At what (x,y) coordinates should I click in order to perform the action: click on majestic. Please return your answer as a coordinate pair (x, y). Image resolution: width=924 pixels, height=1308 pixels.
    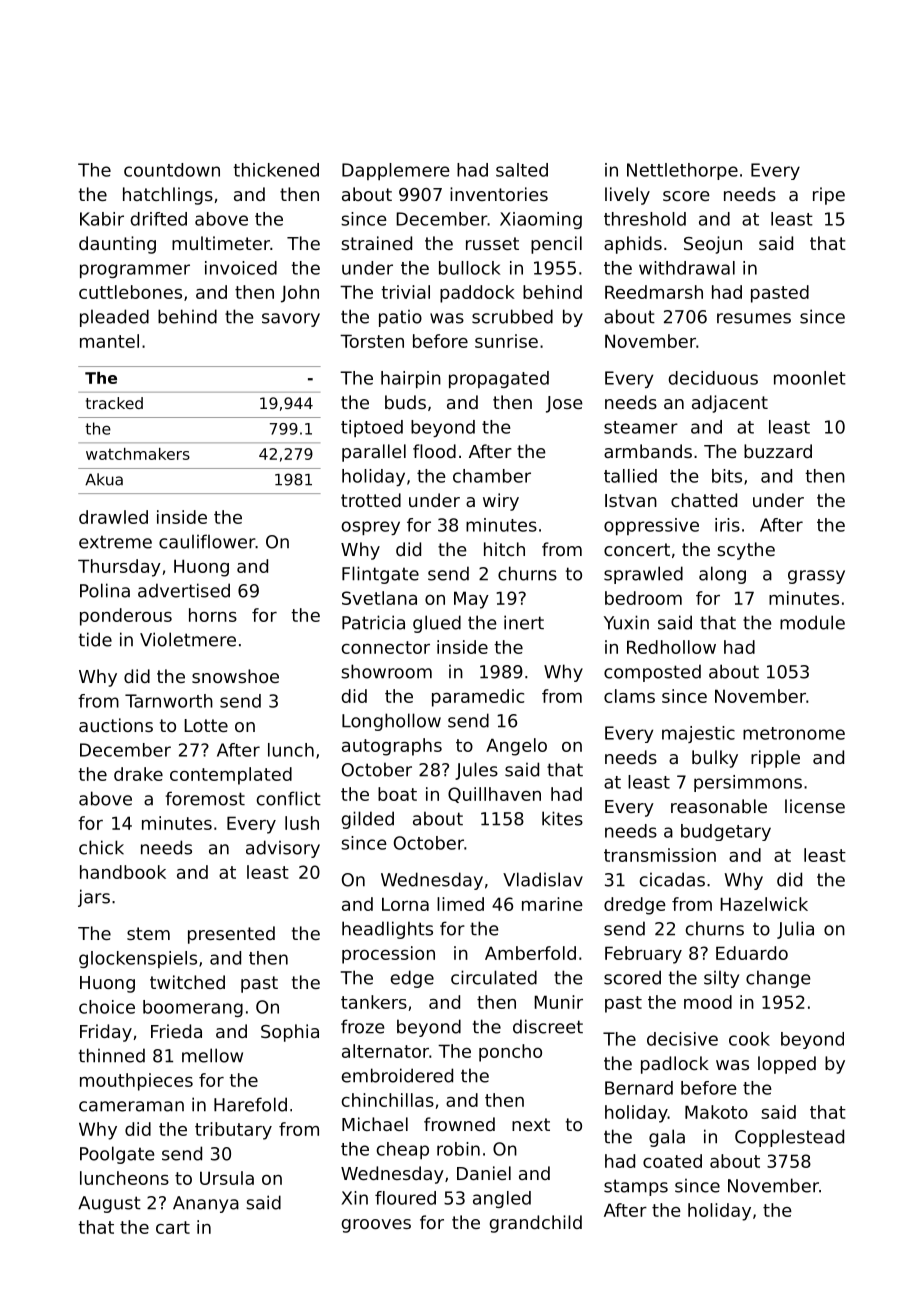
    Looking at the image, I should click on (698, 734).
